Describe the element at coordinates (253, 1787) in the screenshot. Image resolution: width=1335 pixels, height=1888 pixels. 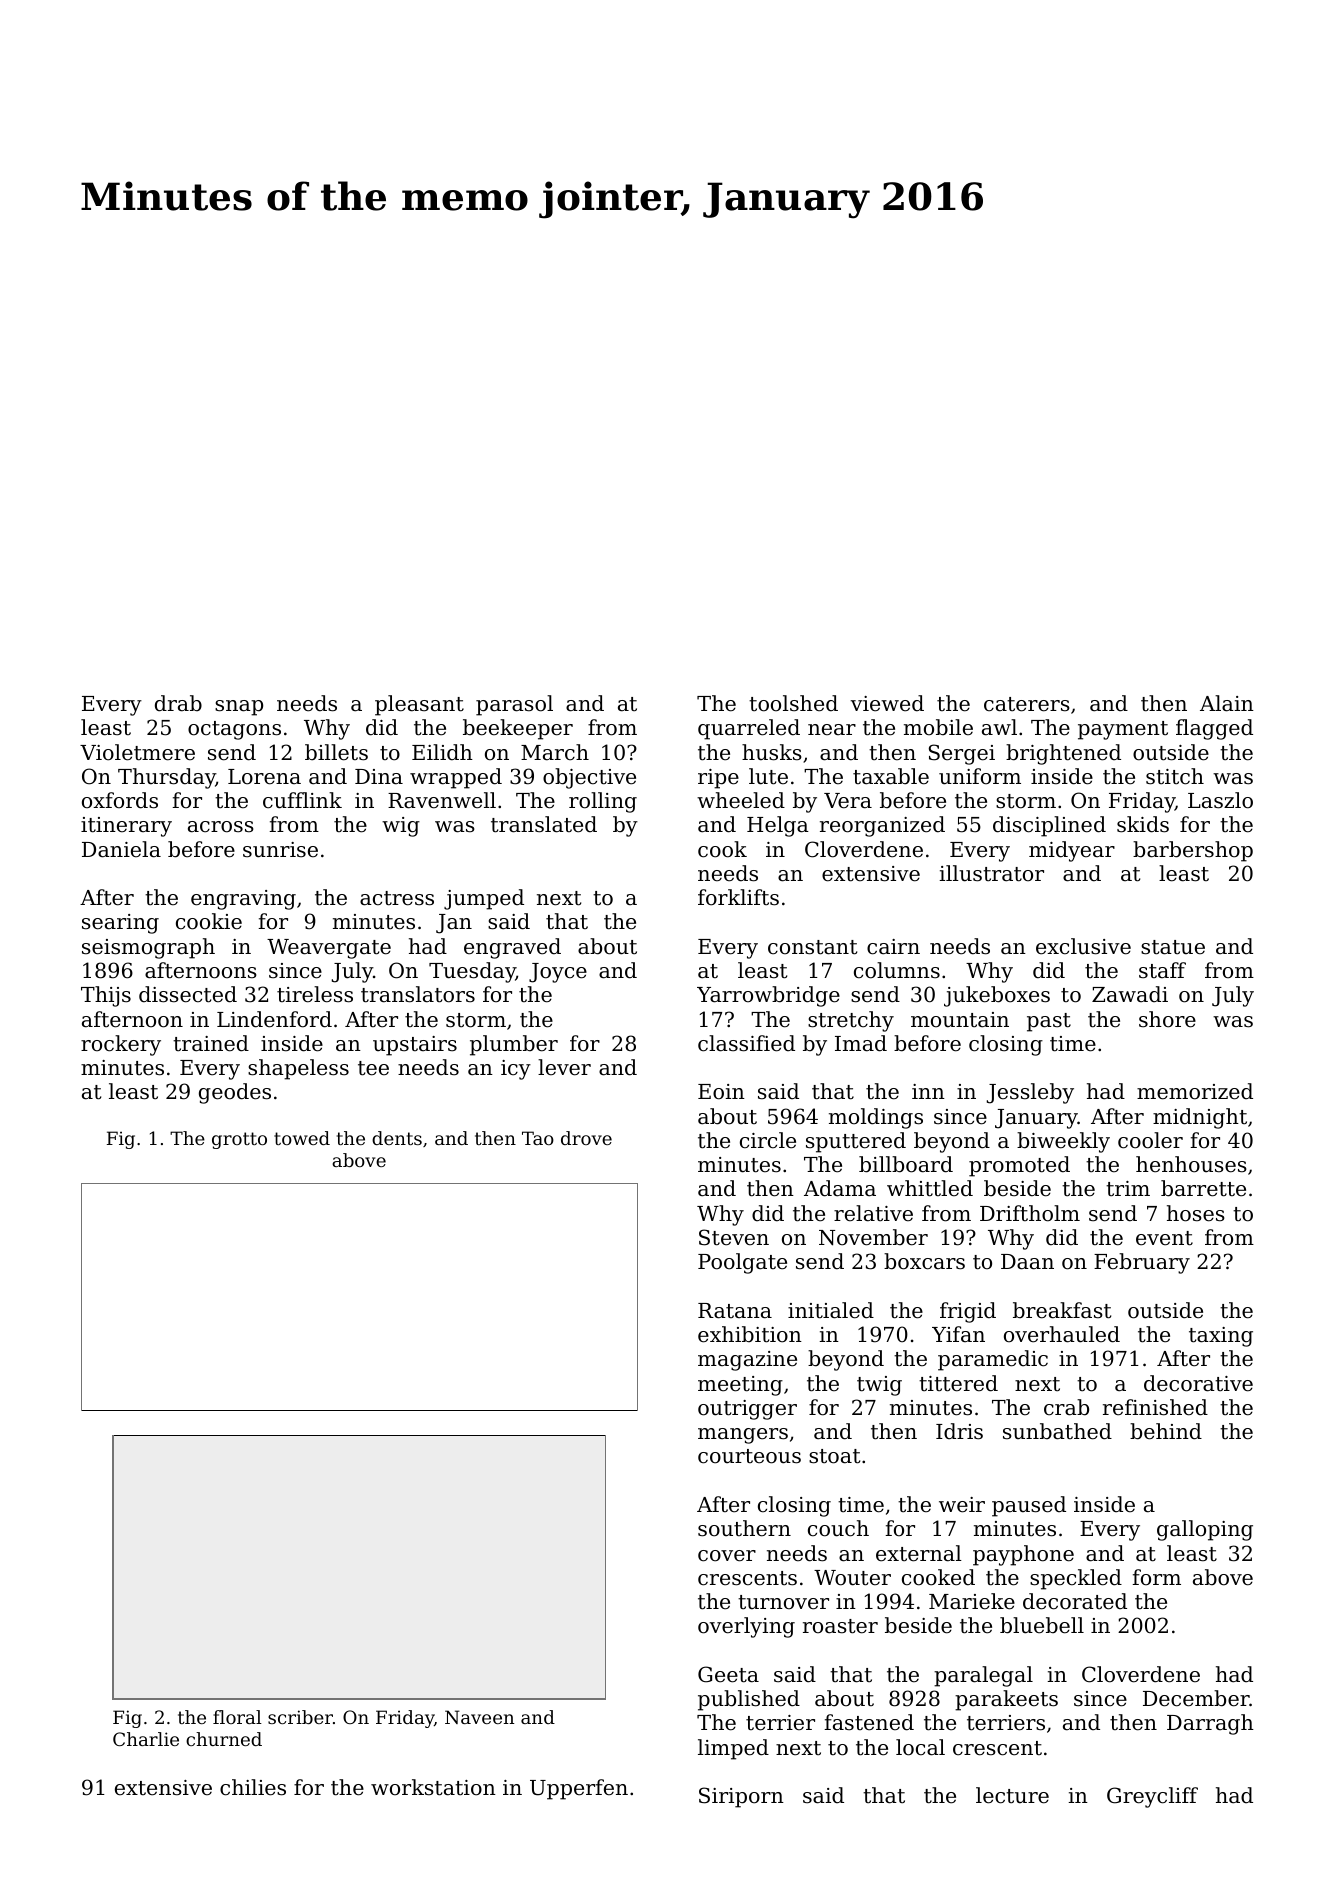
I see `chilies` at that location.
